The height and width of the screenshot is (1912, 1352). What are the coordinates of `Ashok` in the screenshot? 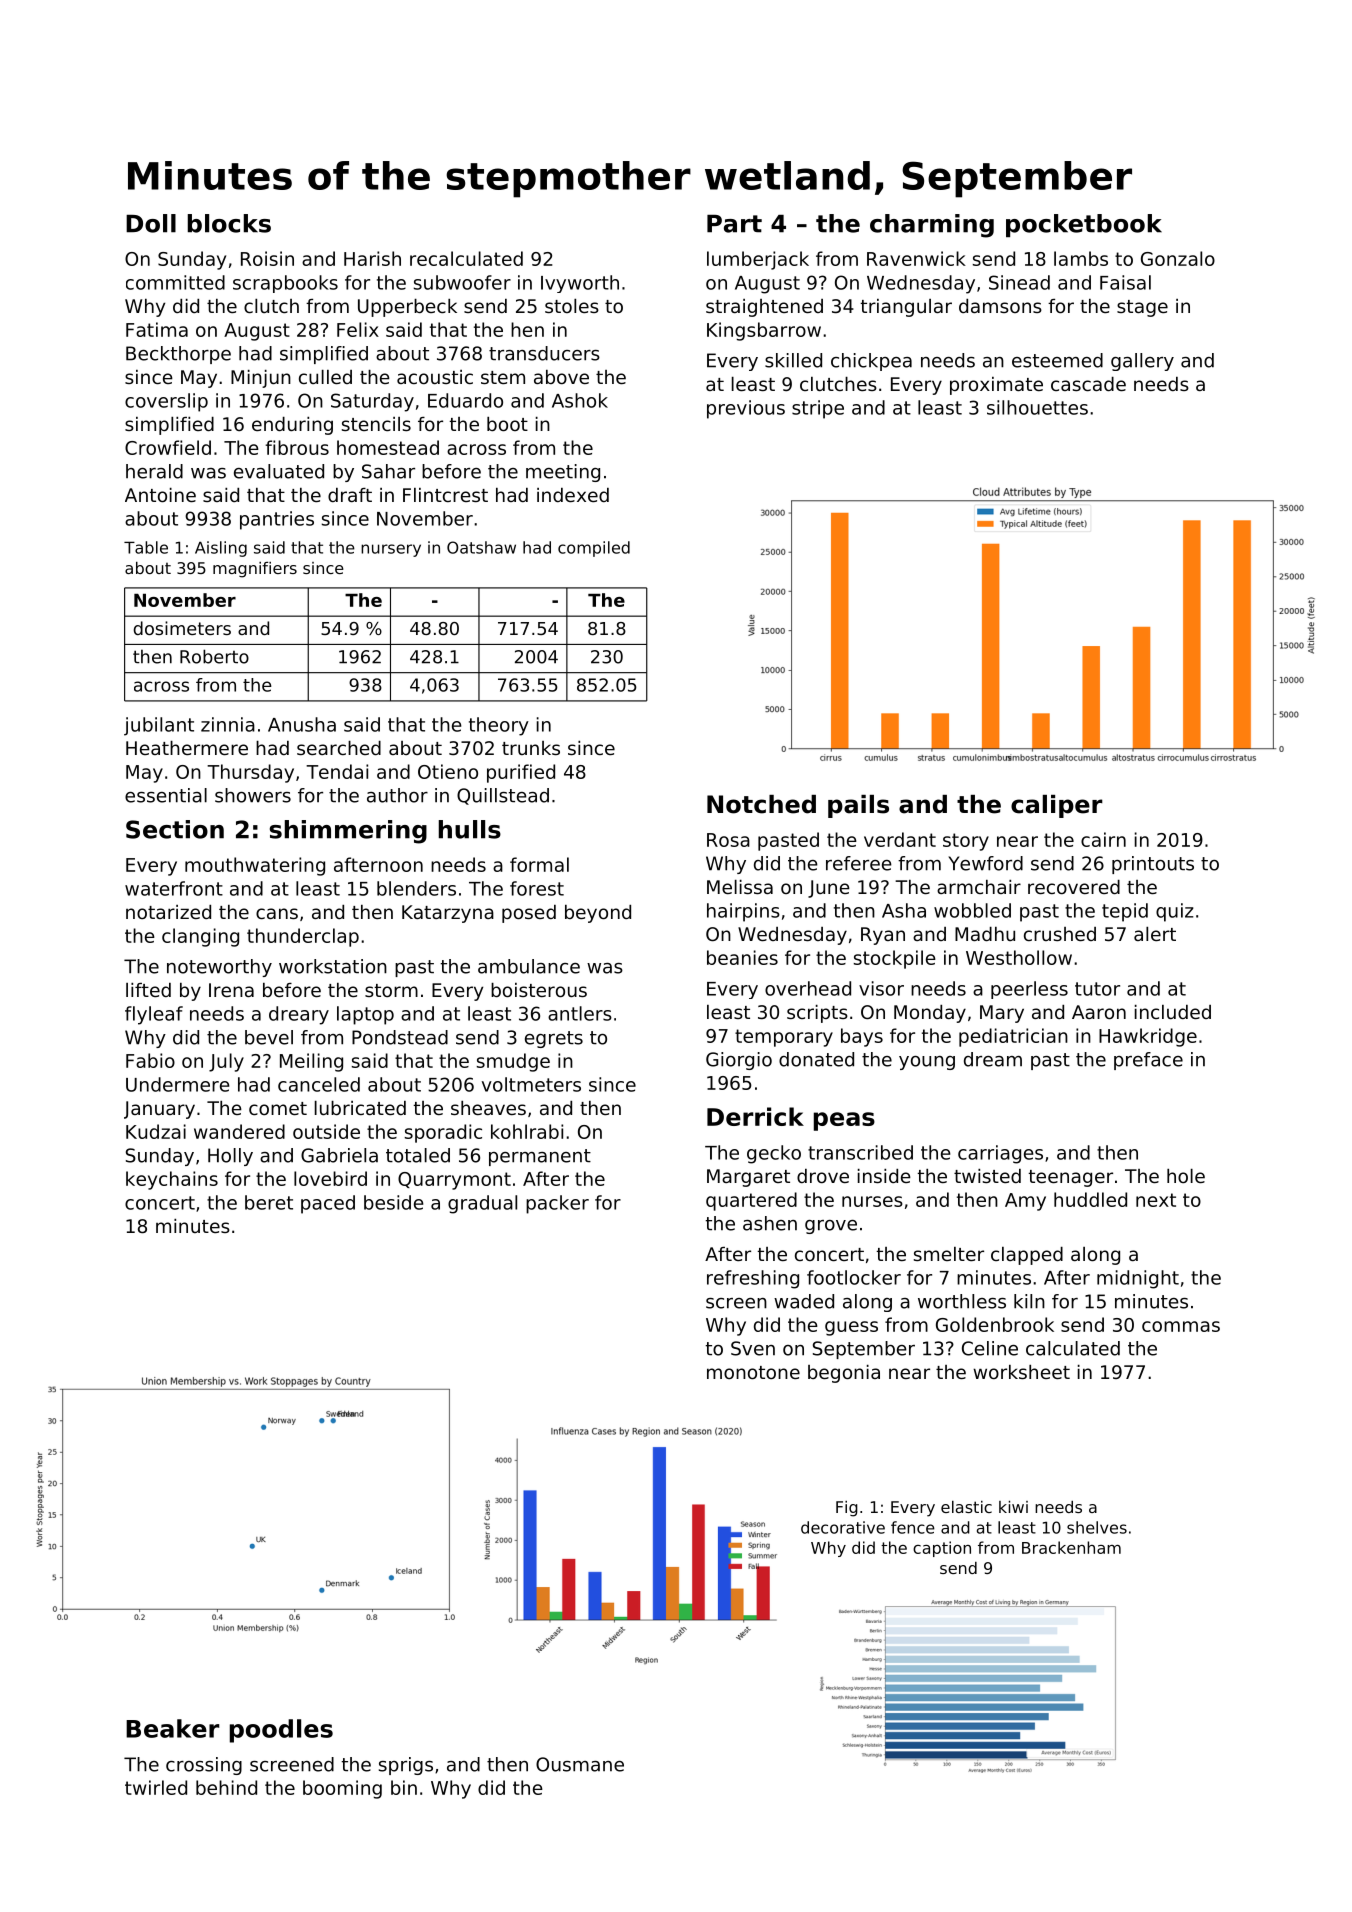 It's located at (580, 400).
